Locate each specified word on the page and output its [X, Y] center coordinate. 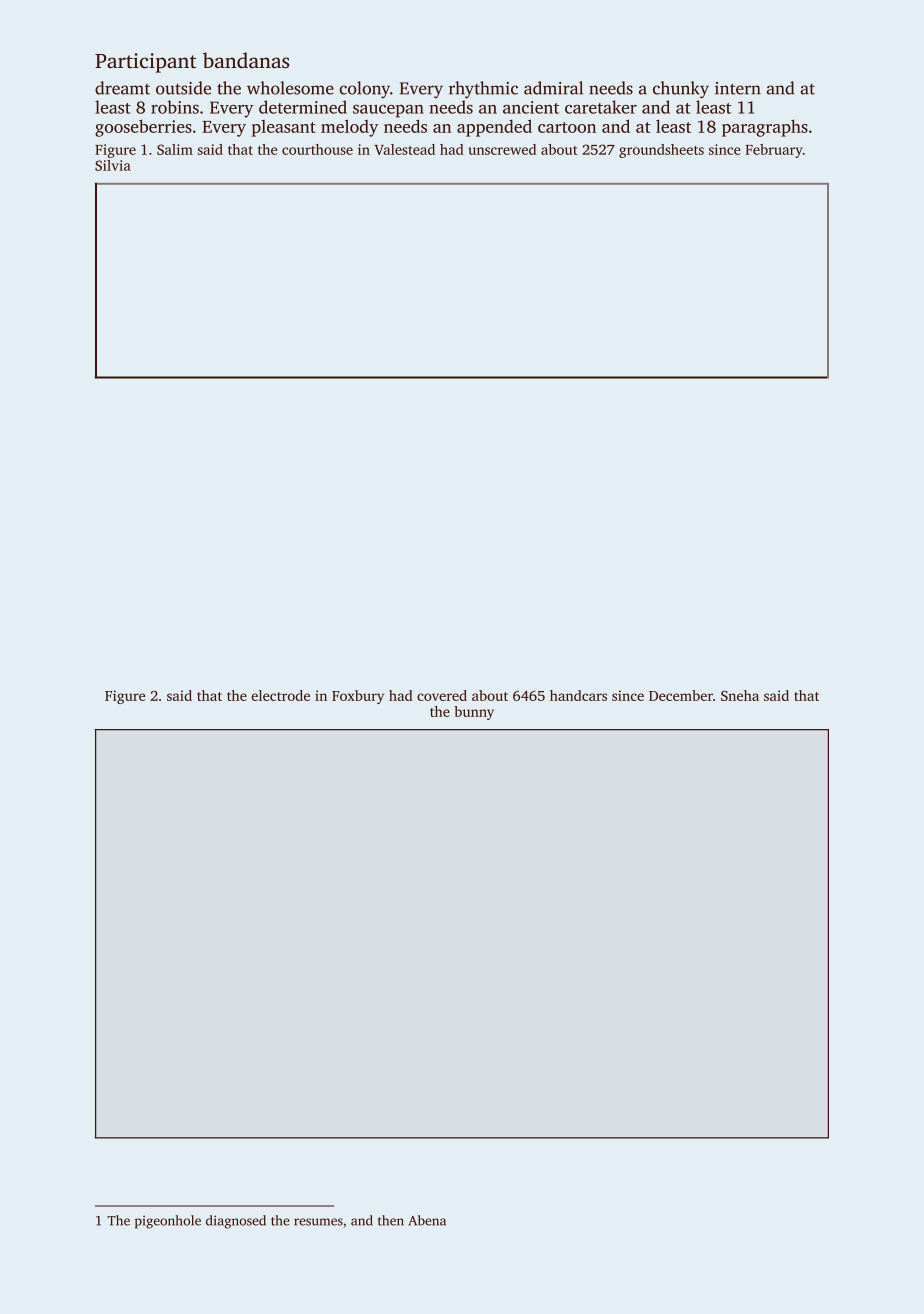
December [681, 695]
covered [442, 695]
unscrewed [502, 149]
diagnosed [236, 1222]
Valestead [404, 149]
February [774, 151]
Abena [427, 1220]
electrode [280, 695]
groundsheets [661, 151]
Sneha [740, 695]
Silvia [113, 165]
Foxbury [358, 697]
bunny [474, 713]
